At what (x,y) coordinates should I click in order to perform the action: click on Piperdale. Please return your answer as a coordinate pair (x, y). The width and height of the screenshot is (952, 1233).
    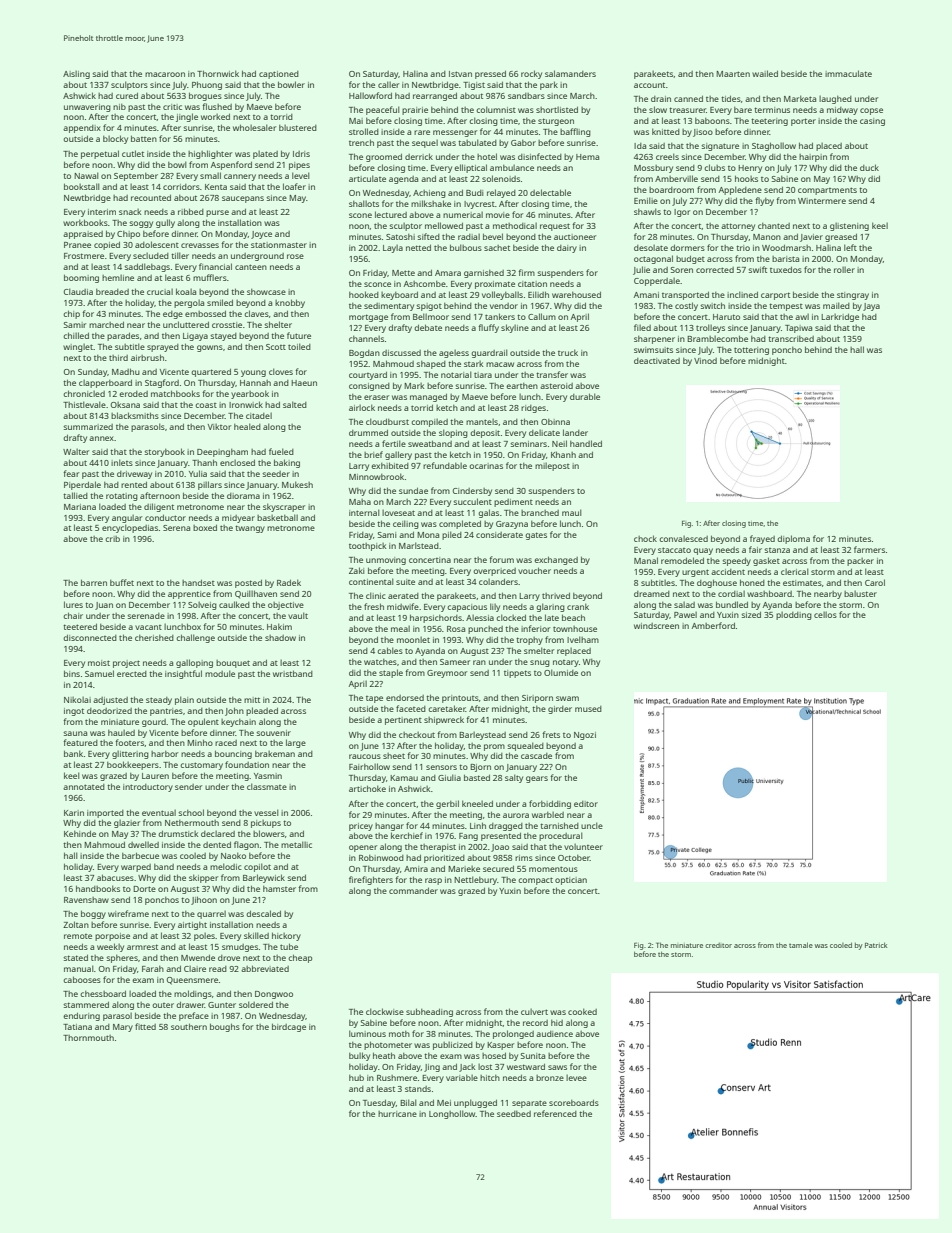
    Looking at the image, I should click on (82, 485).
